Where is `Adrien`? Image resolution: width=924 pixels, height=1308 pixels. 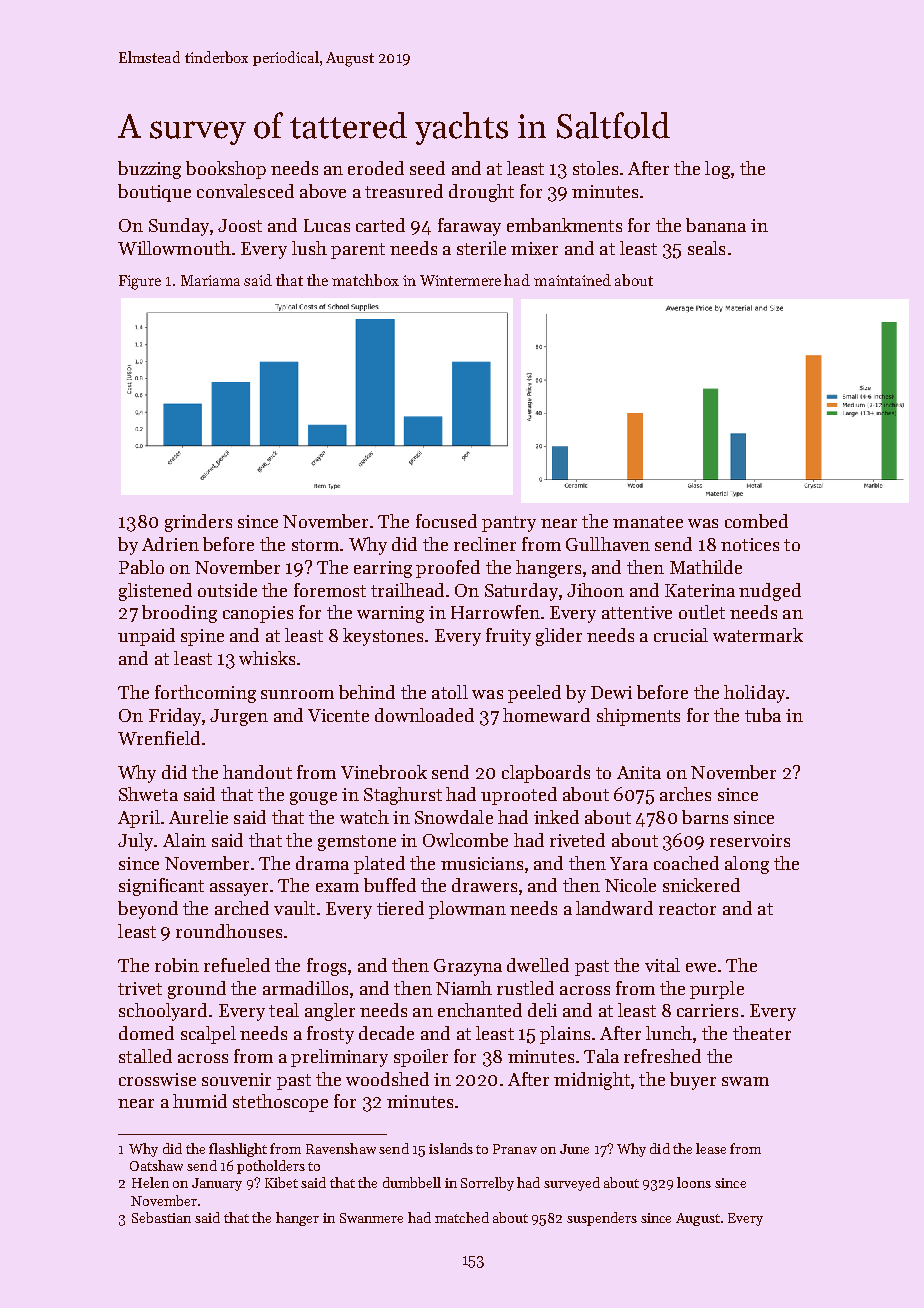
Adrien is located at coordinates (170, 544).
